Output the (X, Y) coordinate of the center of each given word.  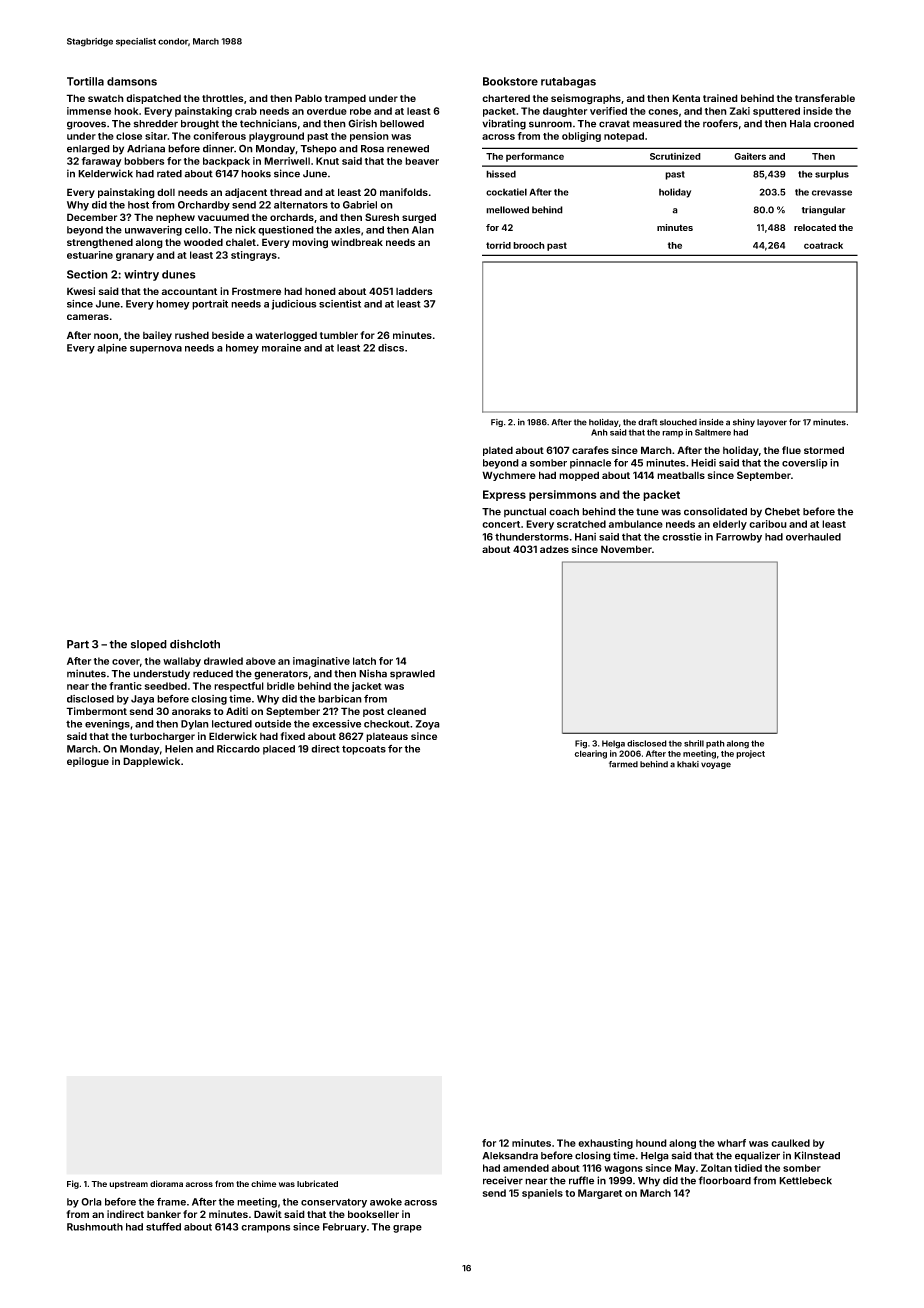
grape (407, 1229)
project (750, 754)
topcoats (364, 750)
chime (264, 1183)
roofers (720, 123)
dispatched (153, 99)
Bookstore (510, 81)
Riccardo (238, 749)
